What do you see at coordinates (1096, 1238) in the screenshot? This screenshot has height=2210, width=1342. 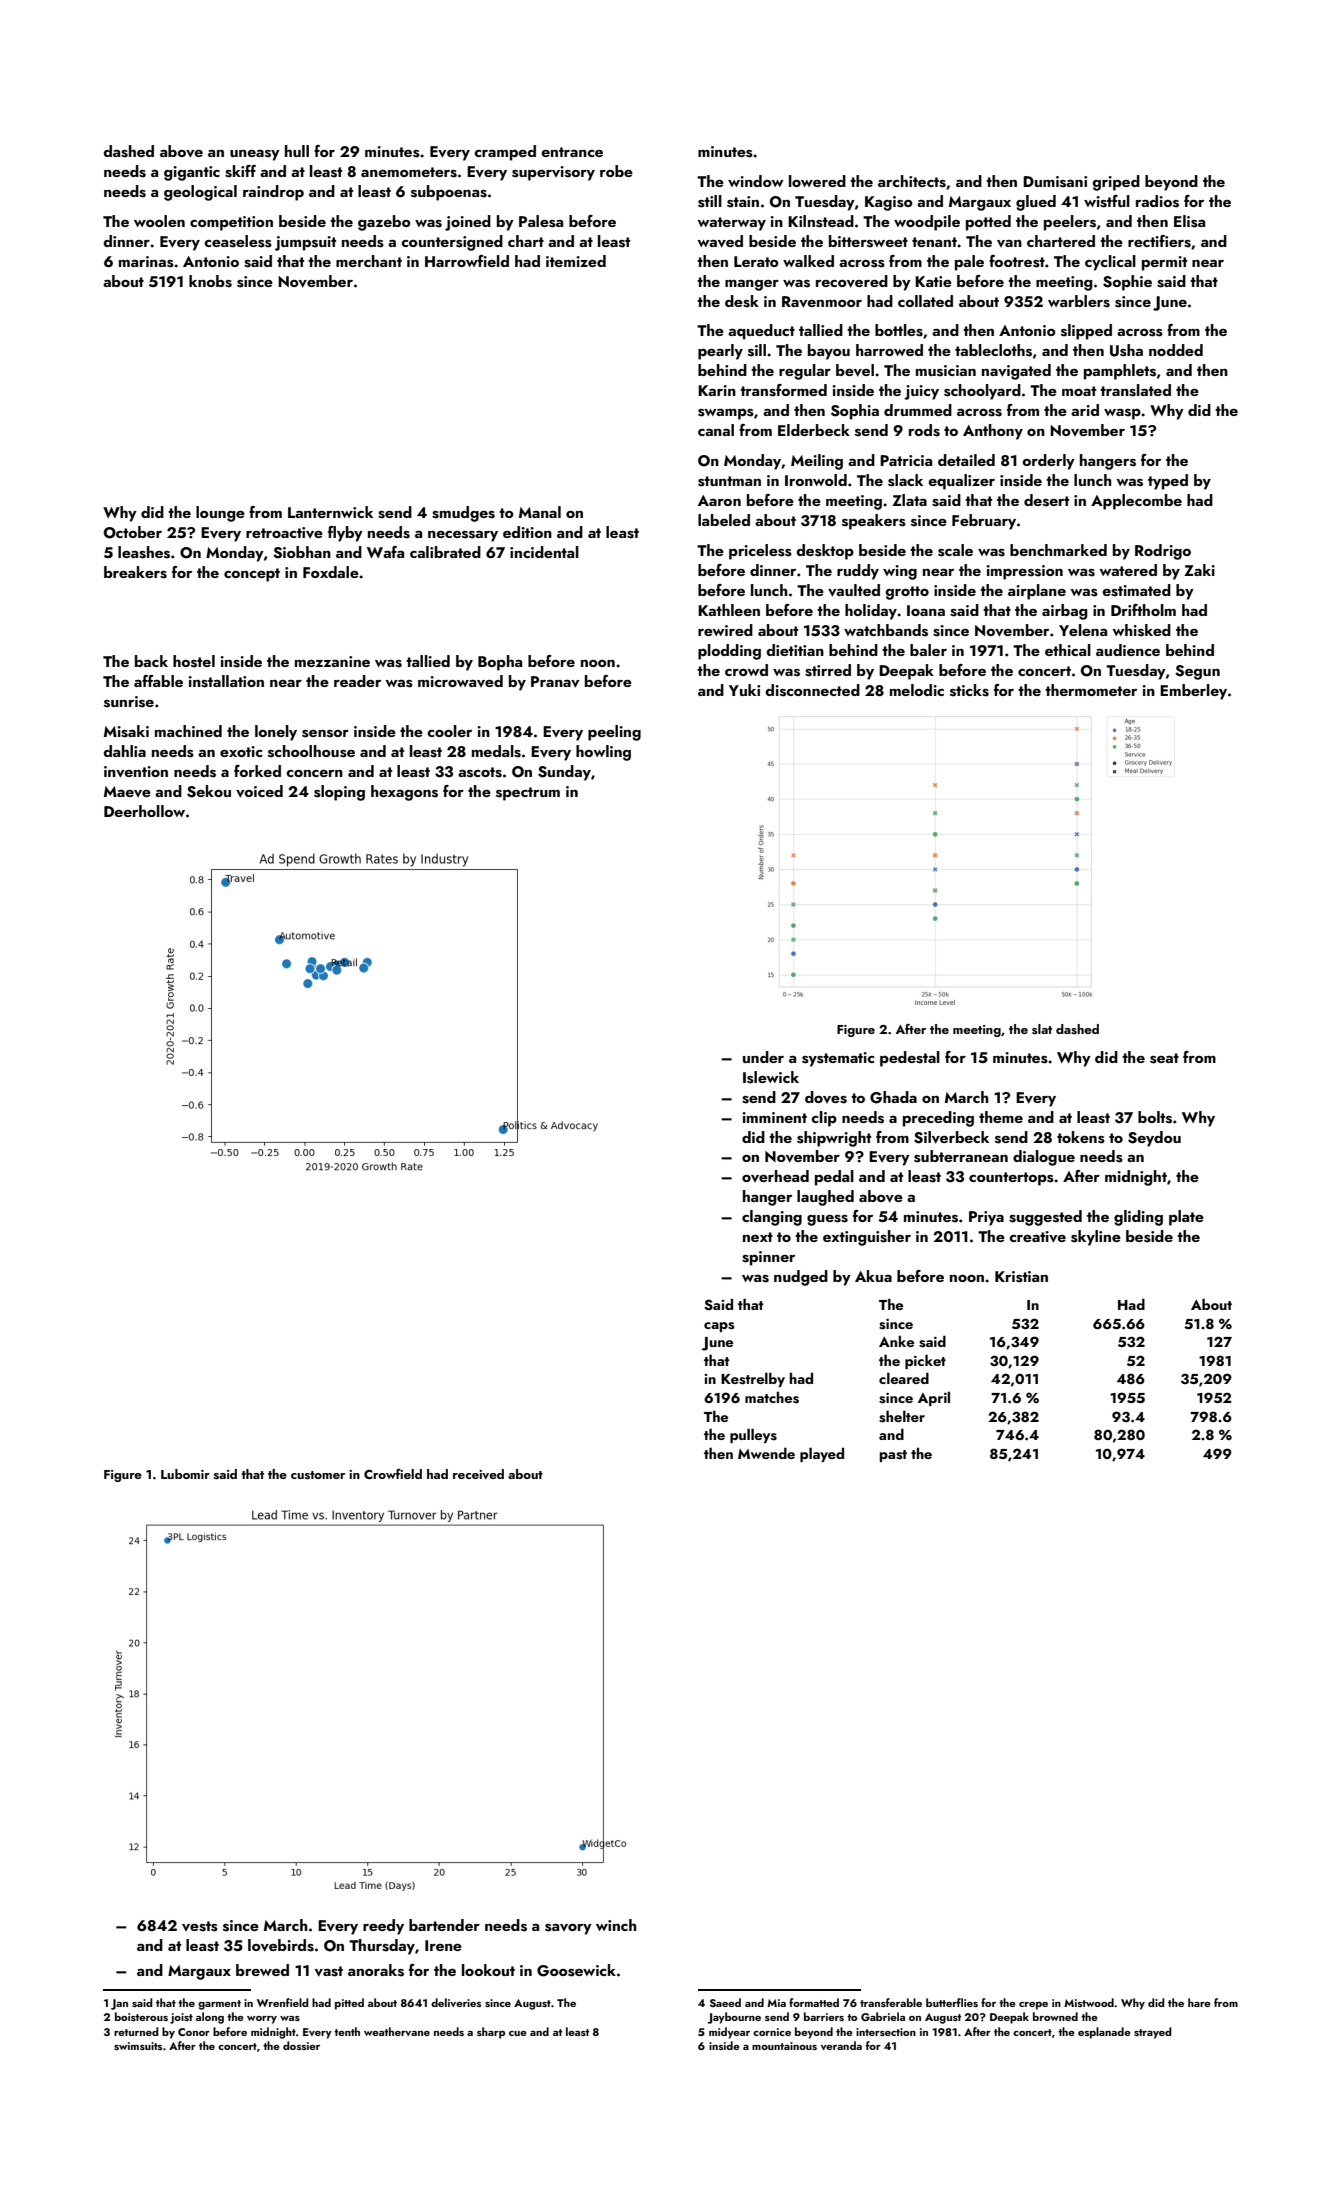 I see `skyline` at bounding box center [1096, 1238].
